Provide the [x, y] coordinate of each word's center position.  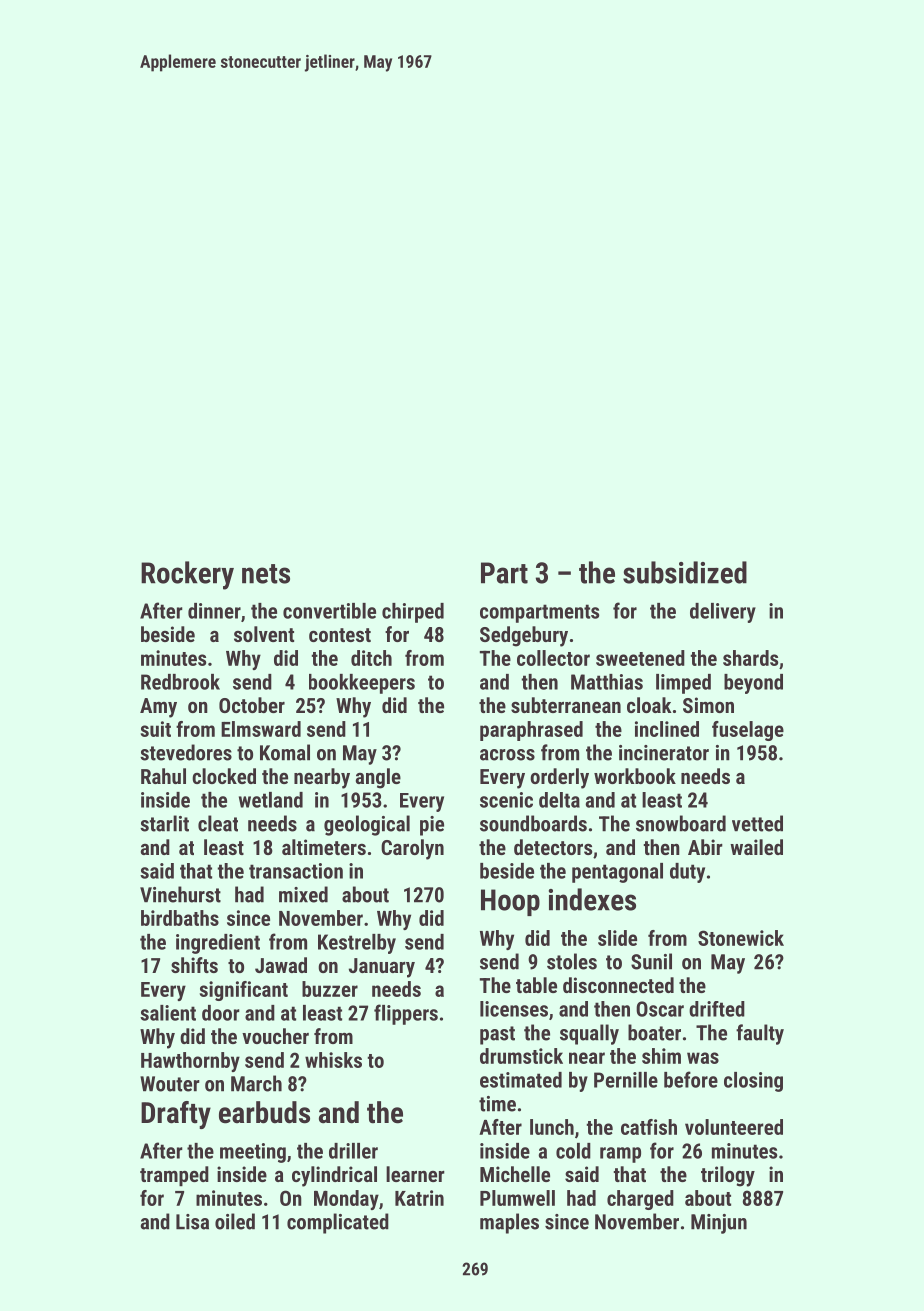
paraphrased [531, 731]
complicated [338, 1223]
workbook [635, 776]
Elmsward [261, 729]
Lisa [192, 1222]
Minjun [719, 1224]
